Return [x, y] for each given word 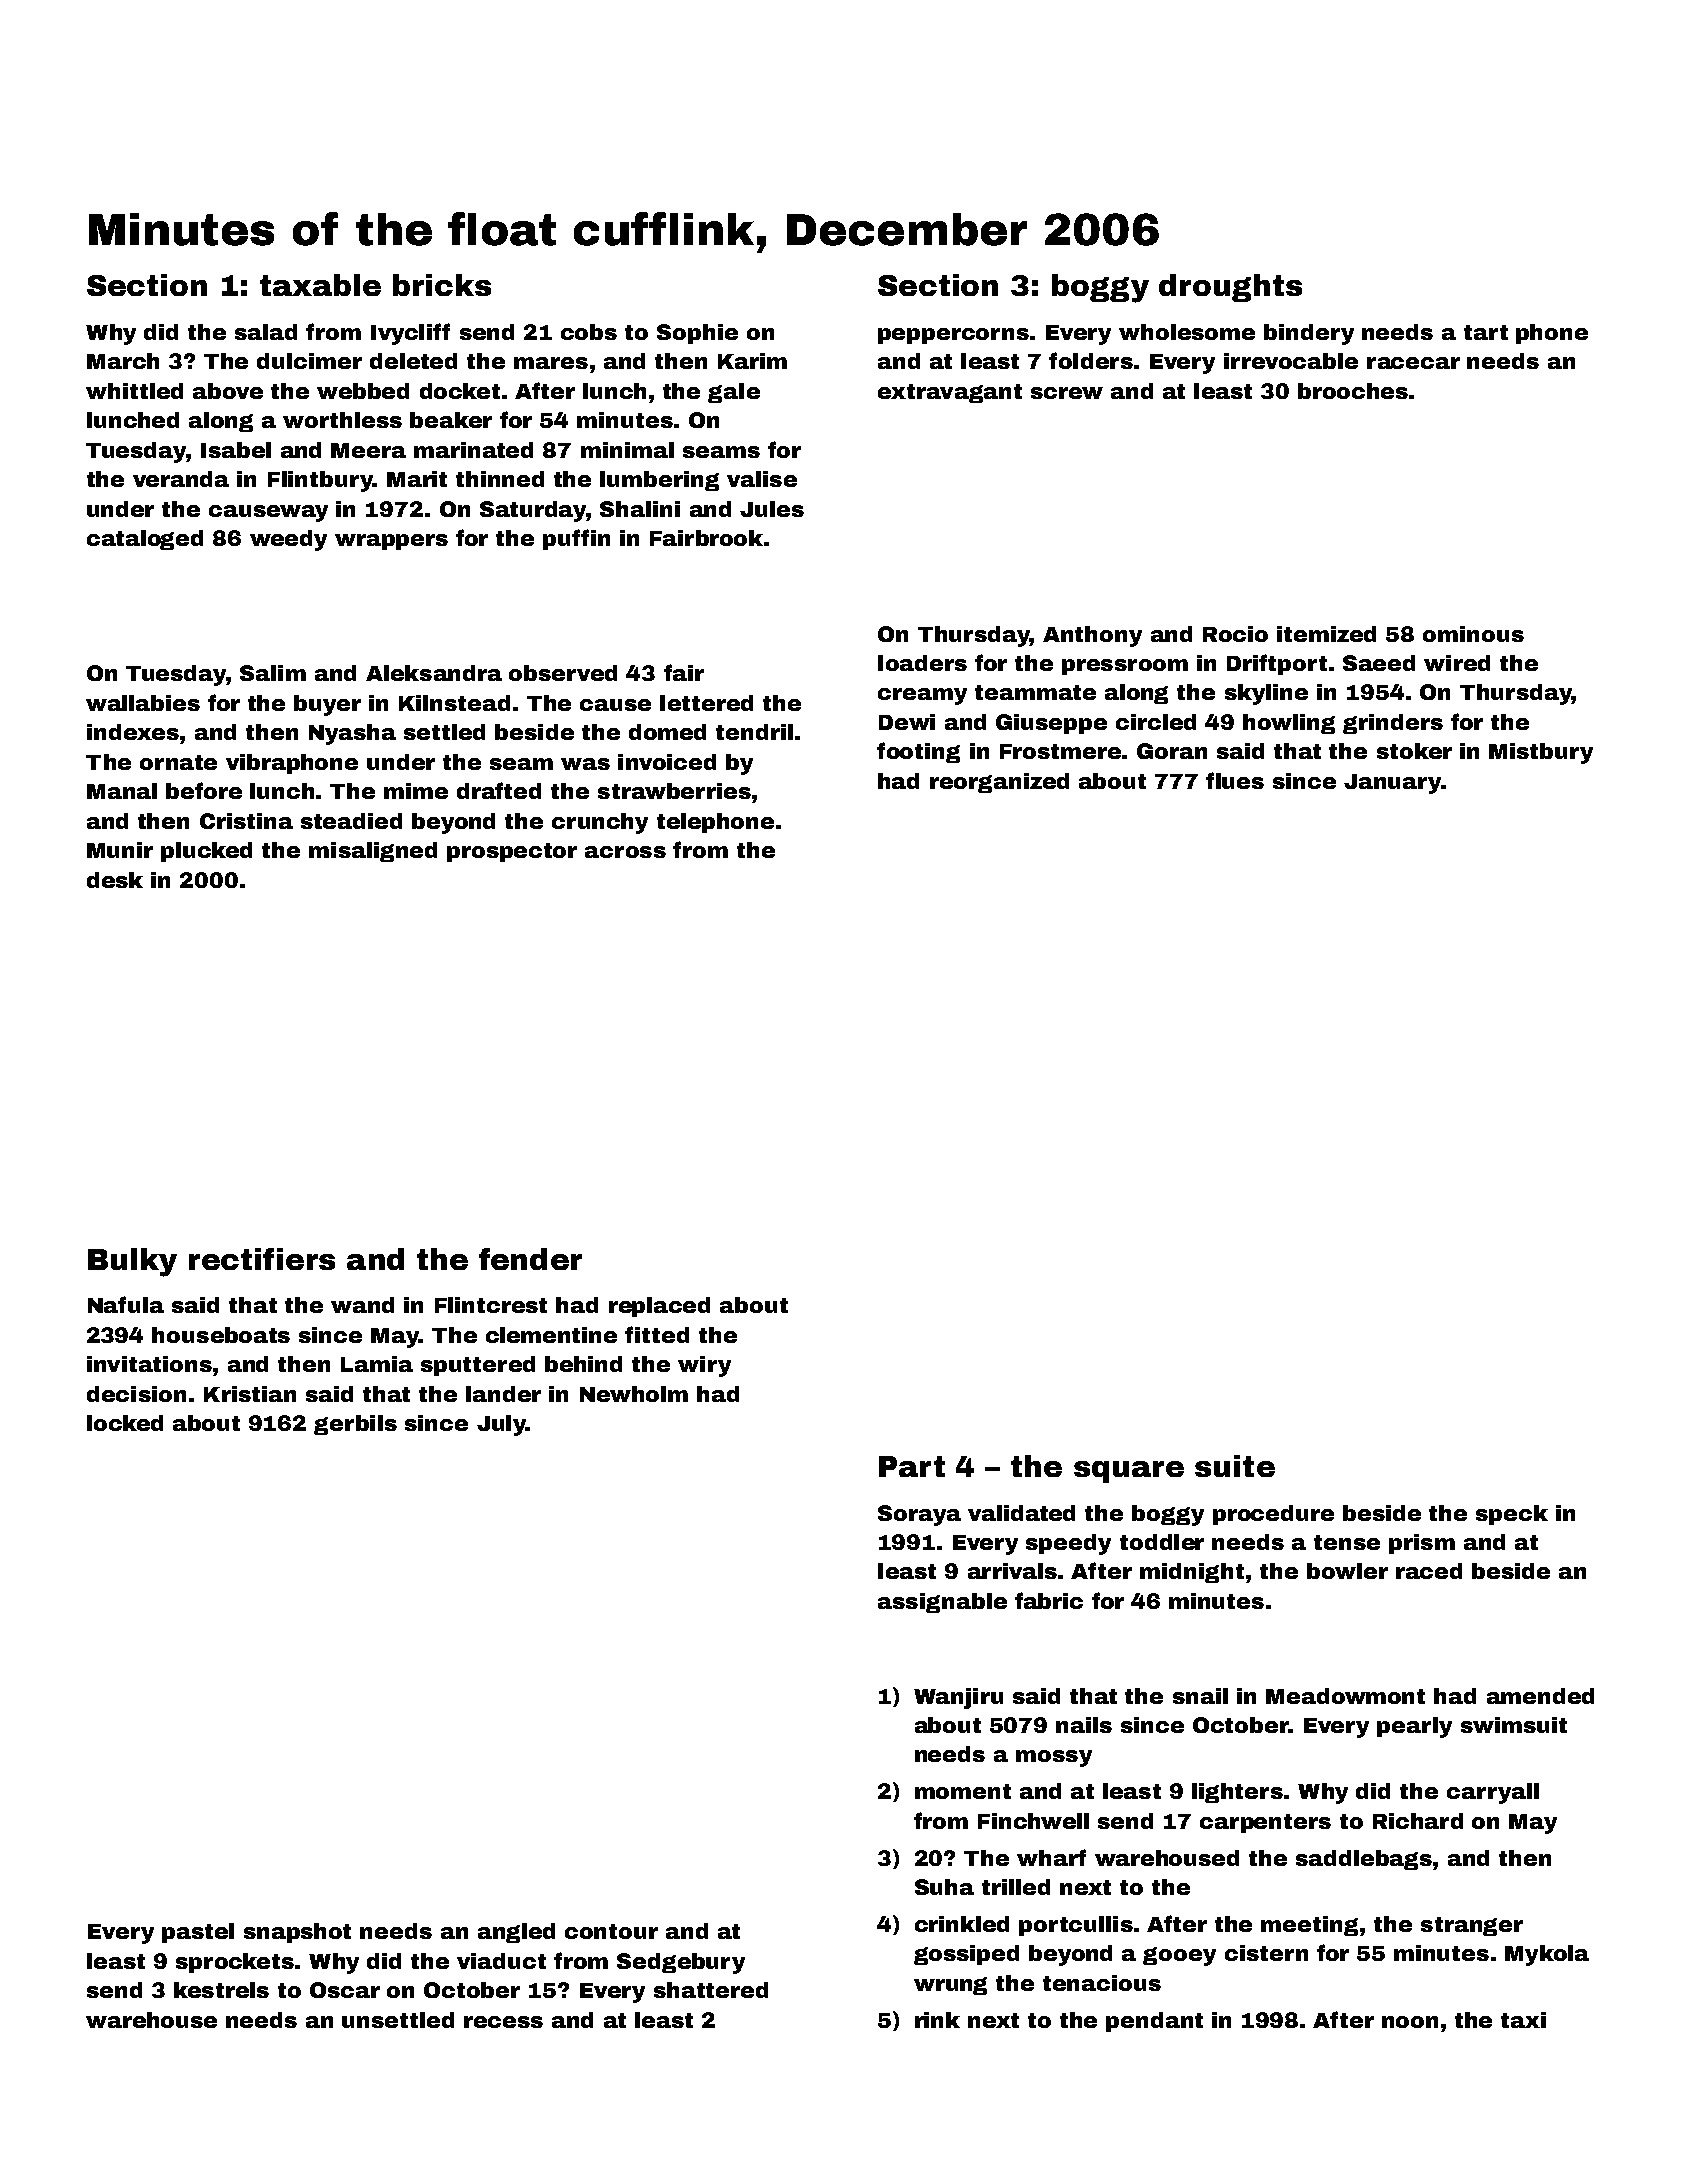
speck [1512, 1515]
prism [1422, 1544]
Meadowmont [1345, 1696]
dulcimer [309, 361]
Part [912, 1466]
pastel [198, 1933]
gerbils [355, 1425]
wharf [1051, 1857]
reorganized [999, 783]
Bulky [132, 1262]
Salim [273, 673]
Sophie [697, 334]
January [1393, 784]
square [1129, 1472]
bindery [1309, 334]
